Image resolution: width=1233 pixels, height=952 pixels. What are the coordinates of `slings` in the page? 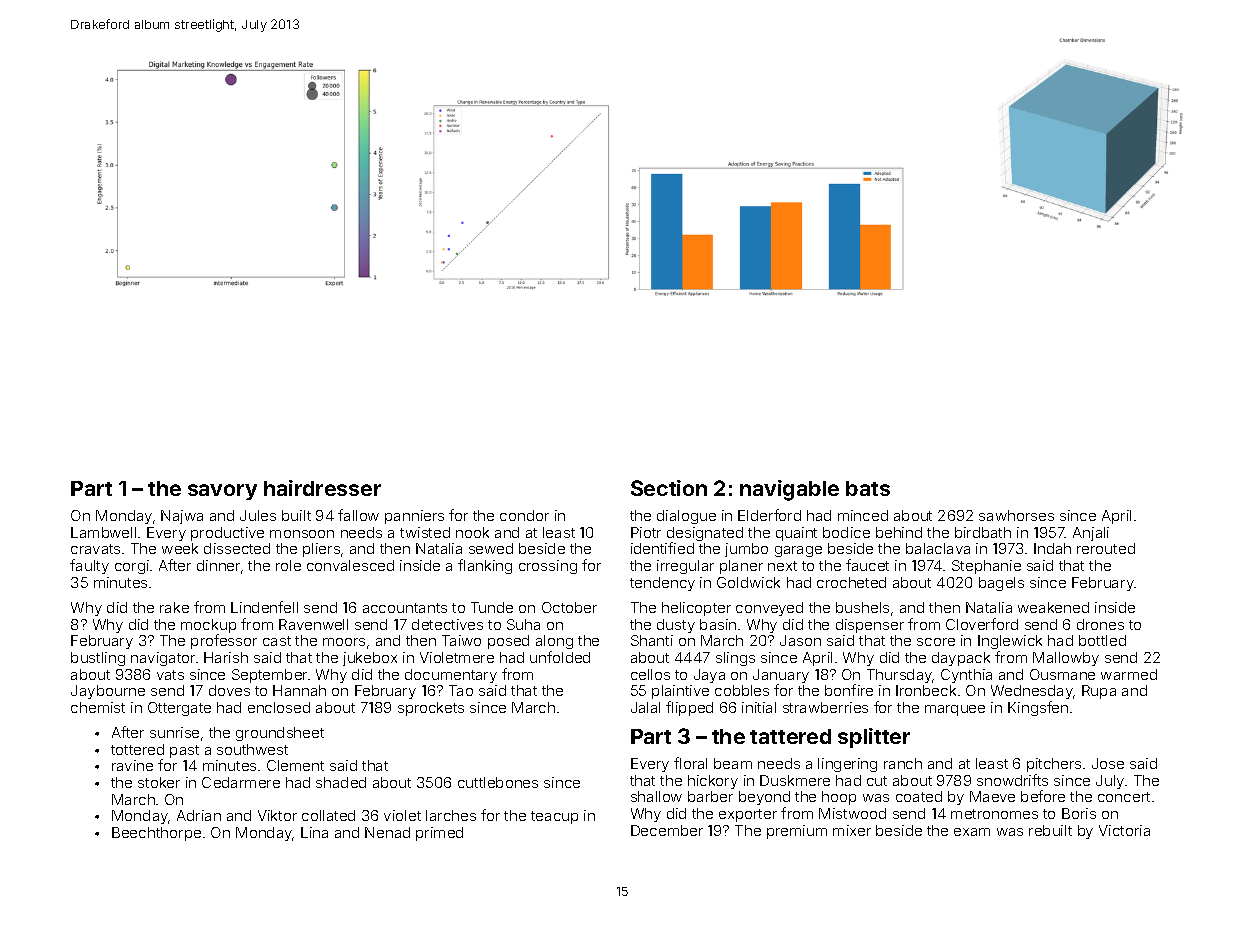 It's located at (735, 659).
